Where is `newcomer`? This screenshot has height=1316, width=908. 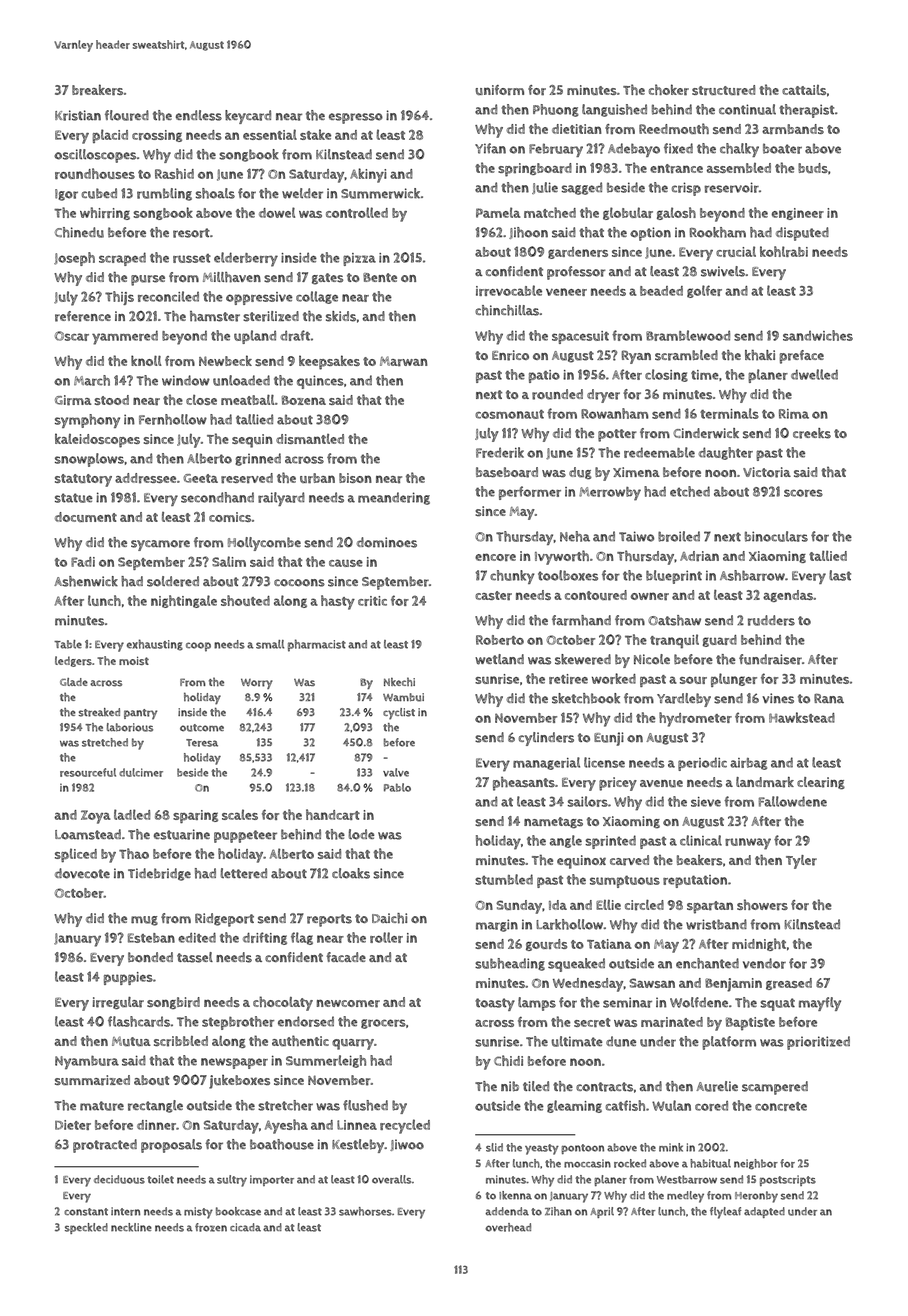
newcomer is located at coordinates (348, 1003).
